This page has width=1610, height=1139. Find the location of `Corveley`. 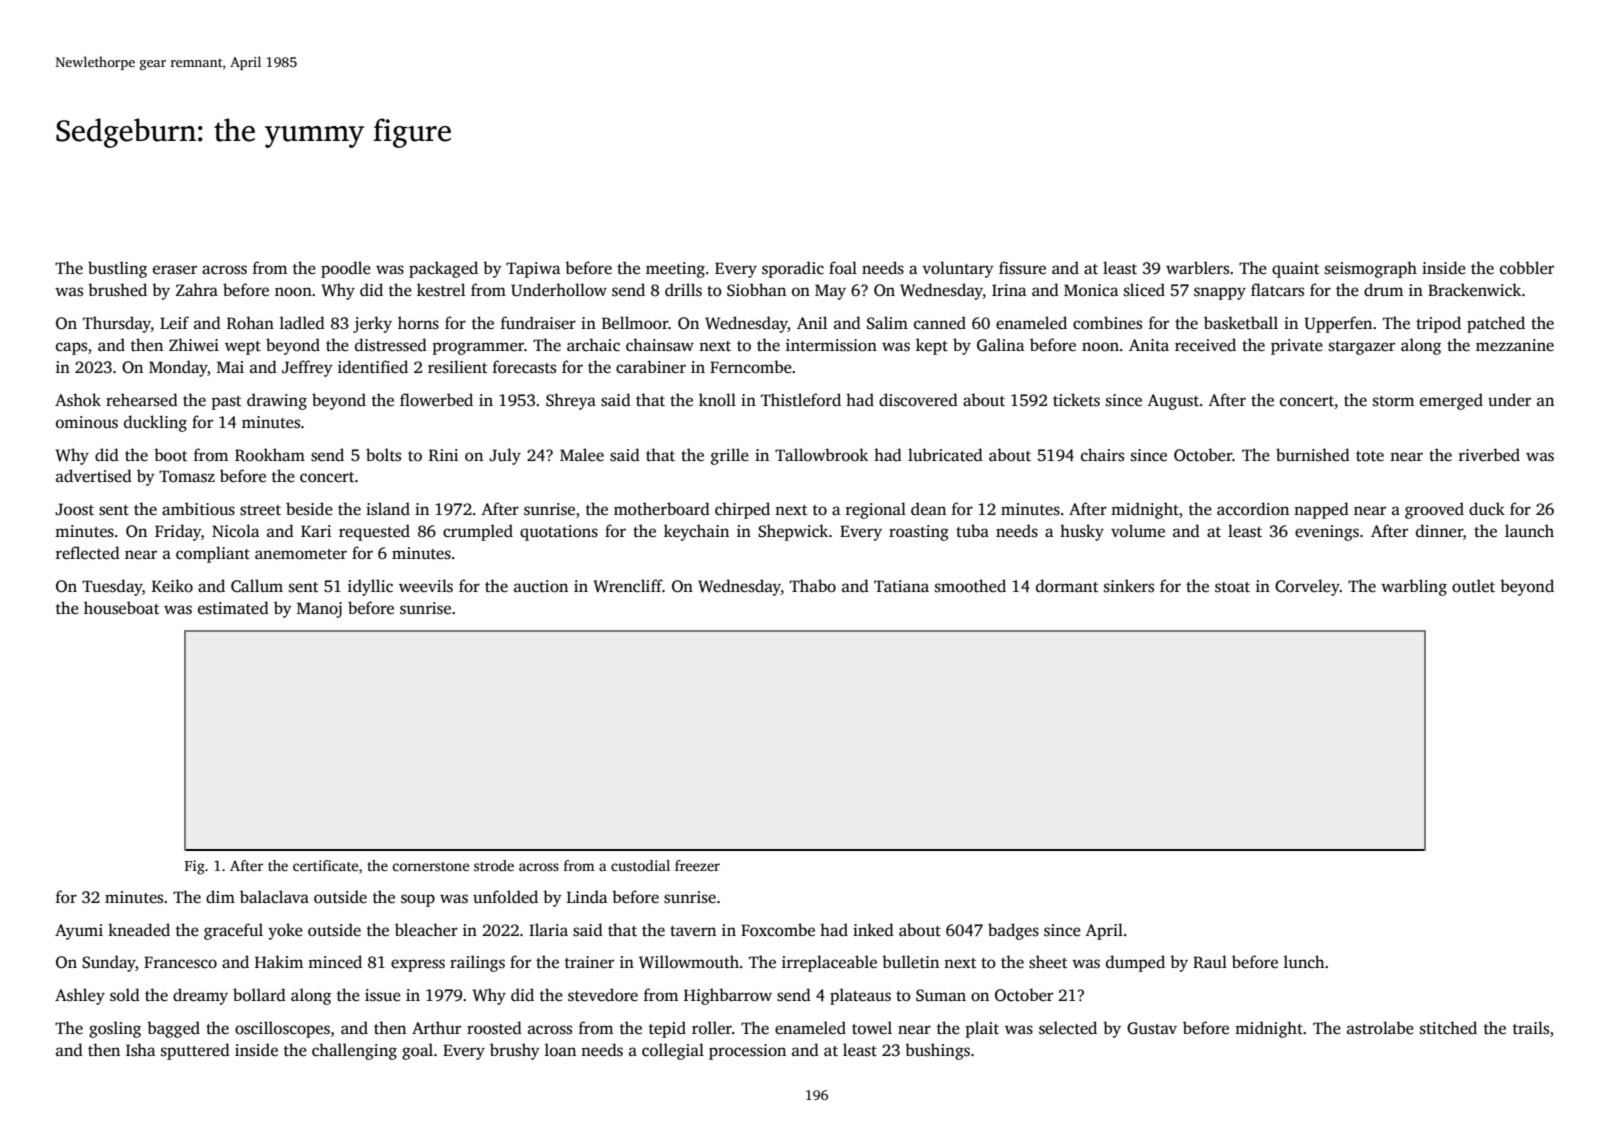

Corveley is located at coordinates (1307, 587).
